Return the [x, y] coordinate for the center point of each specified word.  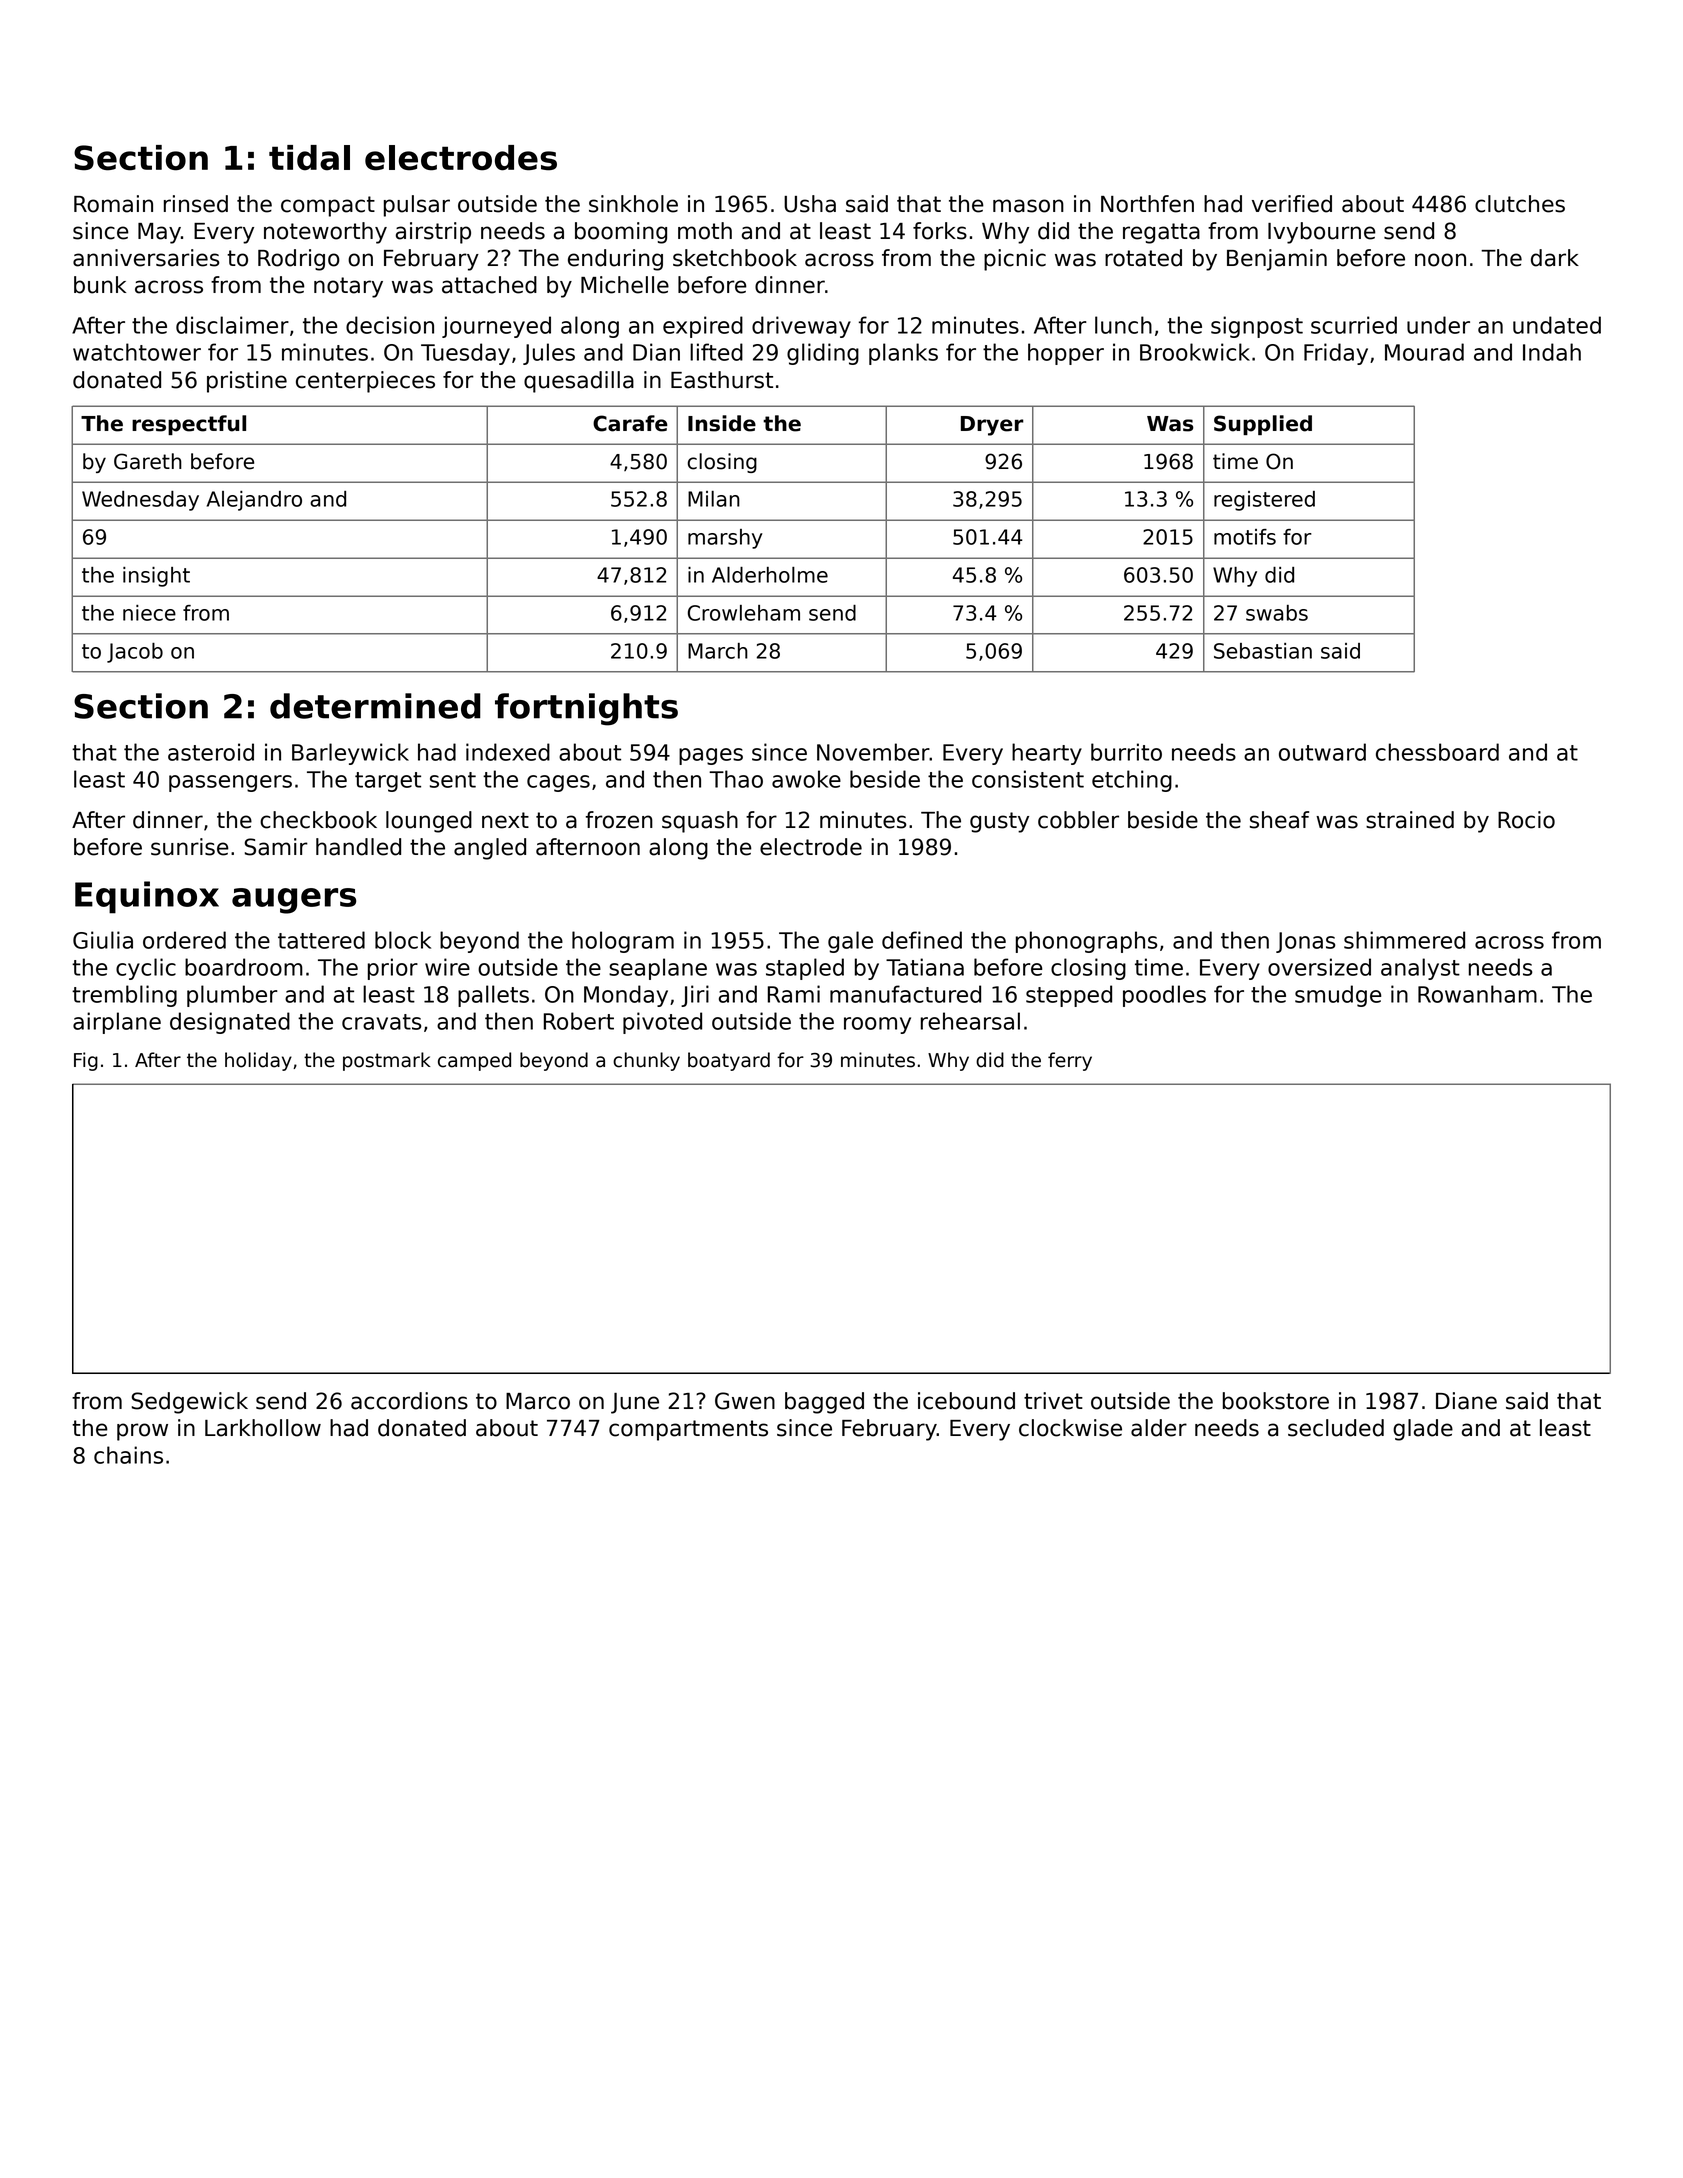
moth [705, 231]
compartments [688, 1430]
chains [128, 1455]
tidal [309, 158]
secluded [1336, 1428]
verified [1292, 204]
